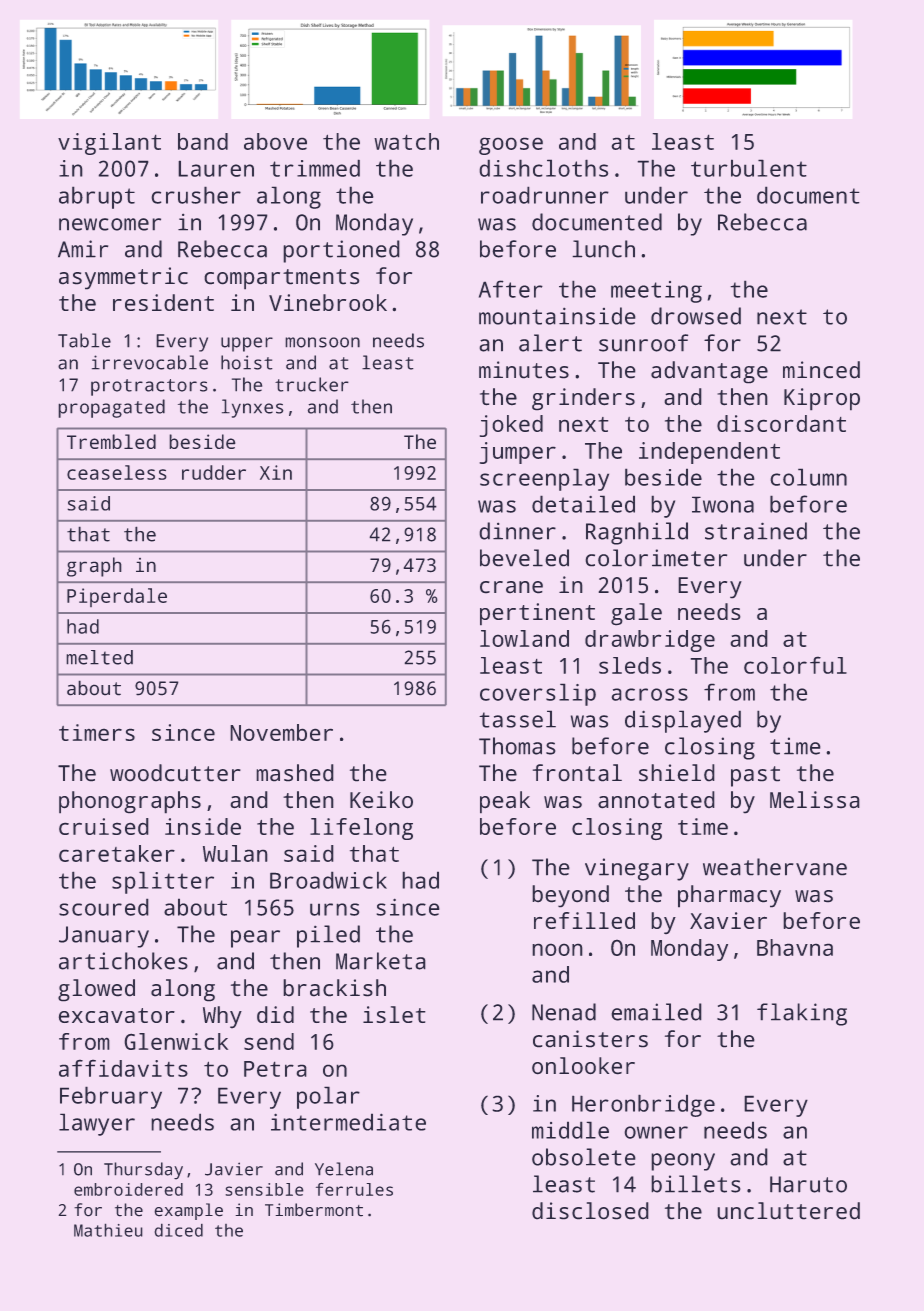  I want to click on woodcutter, so click(175, 773).
